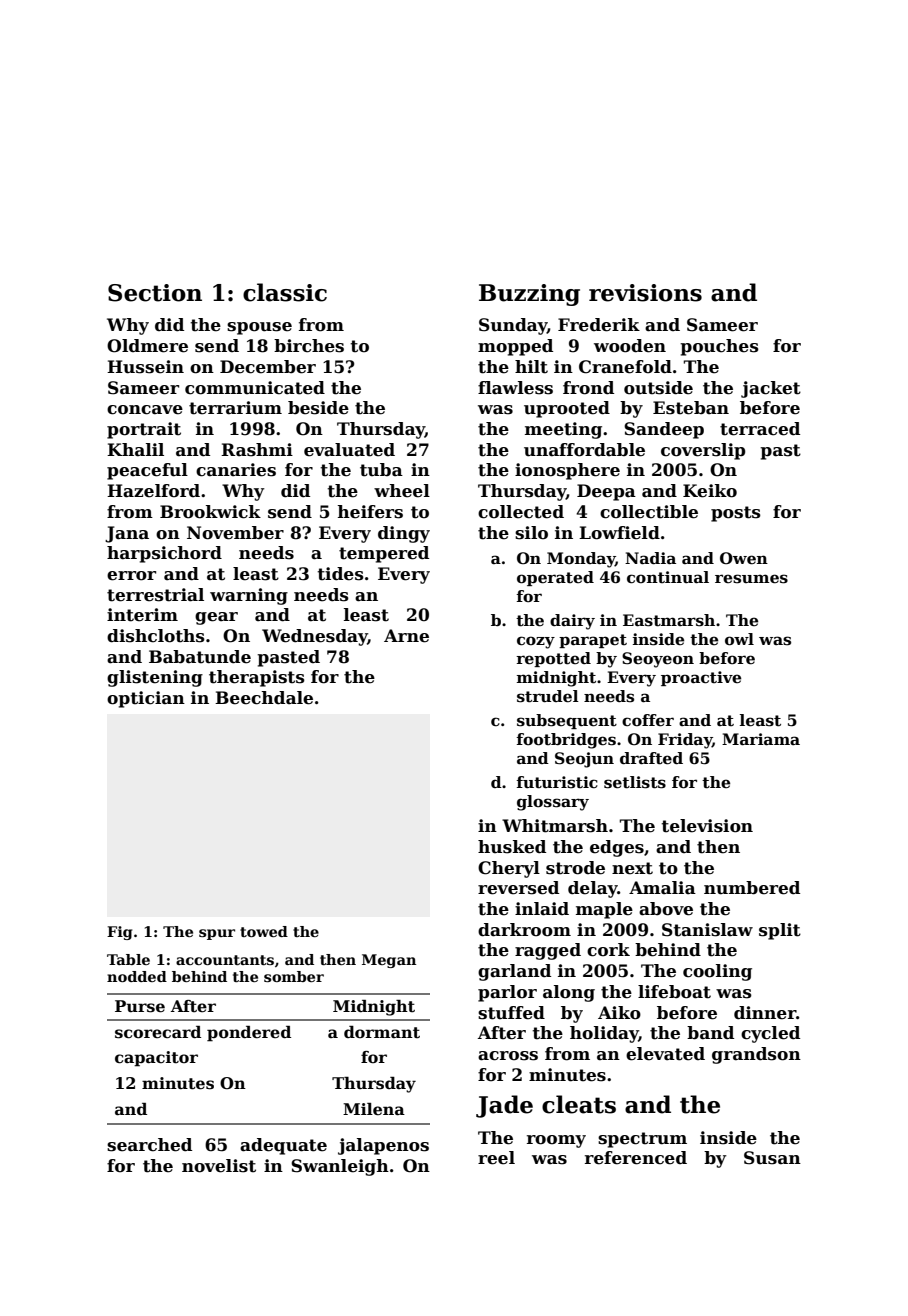 The height and width of the document is (1316, 908). I want to click on Buzzing, so click(529, 295).
